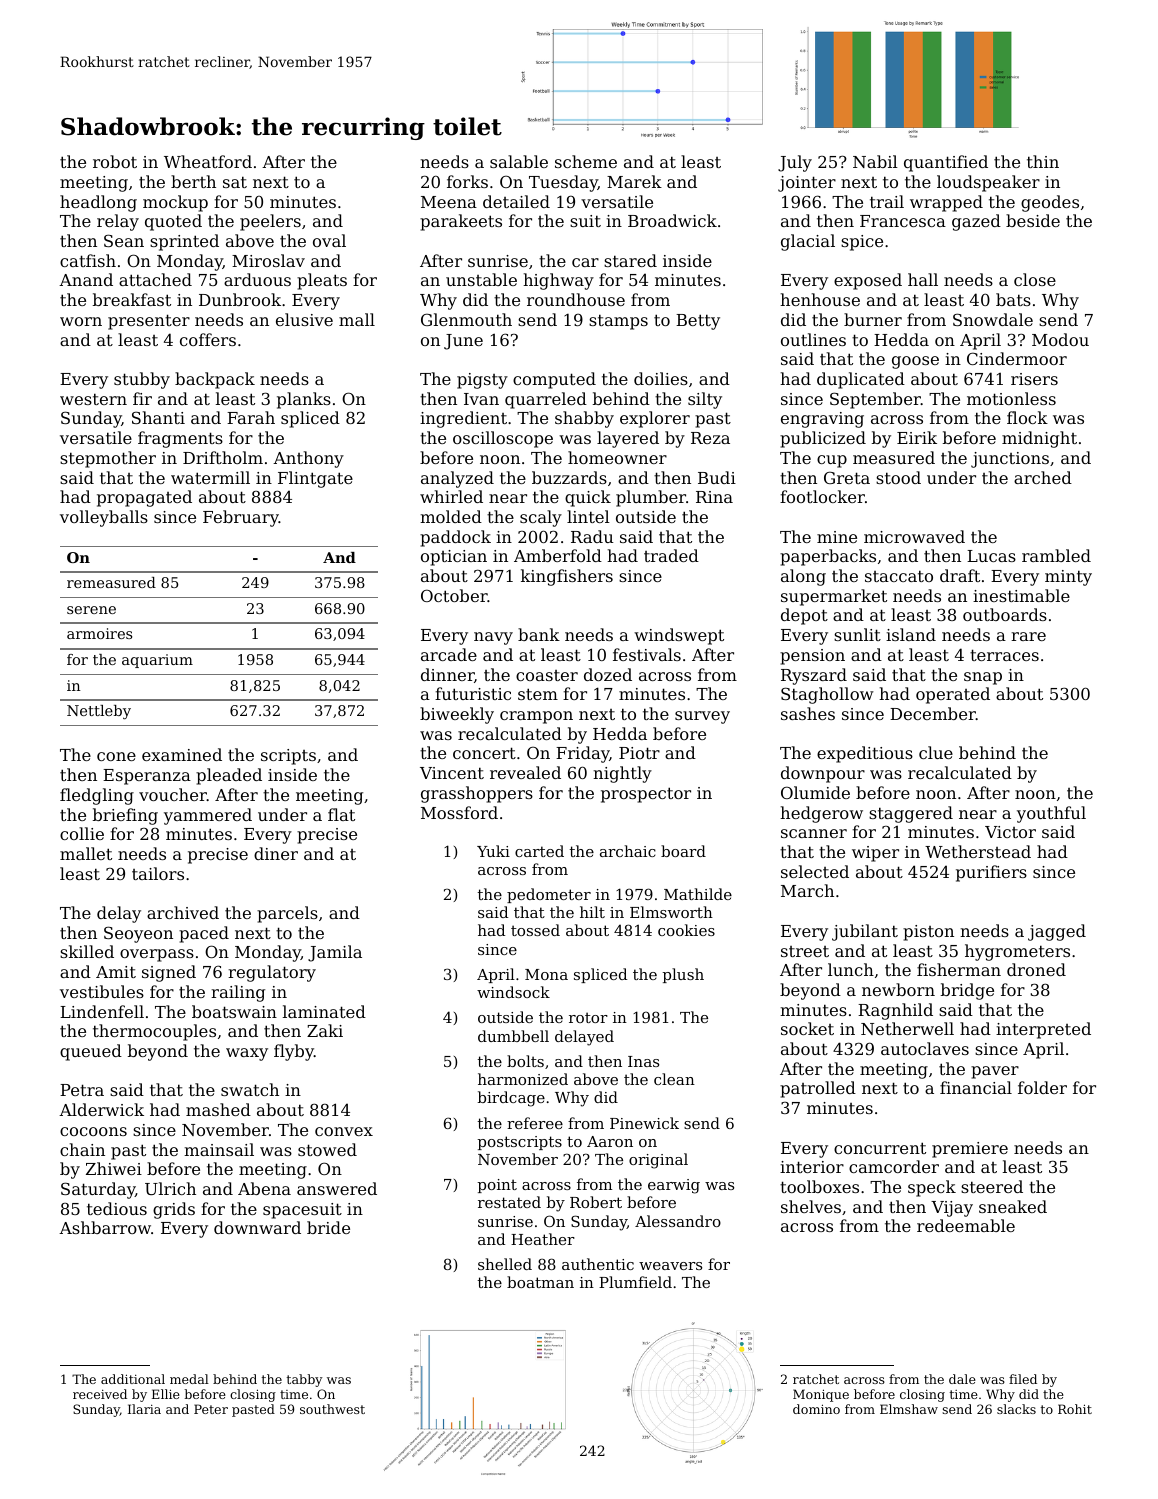  What do you see at coordinates (208, 161) in the page?
I see `Wheatford` at bounding box center [208, 161].
